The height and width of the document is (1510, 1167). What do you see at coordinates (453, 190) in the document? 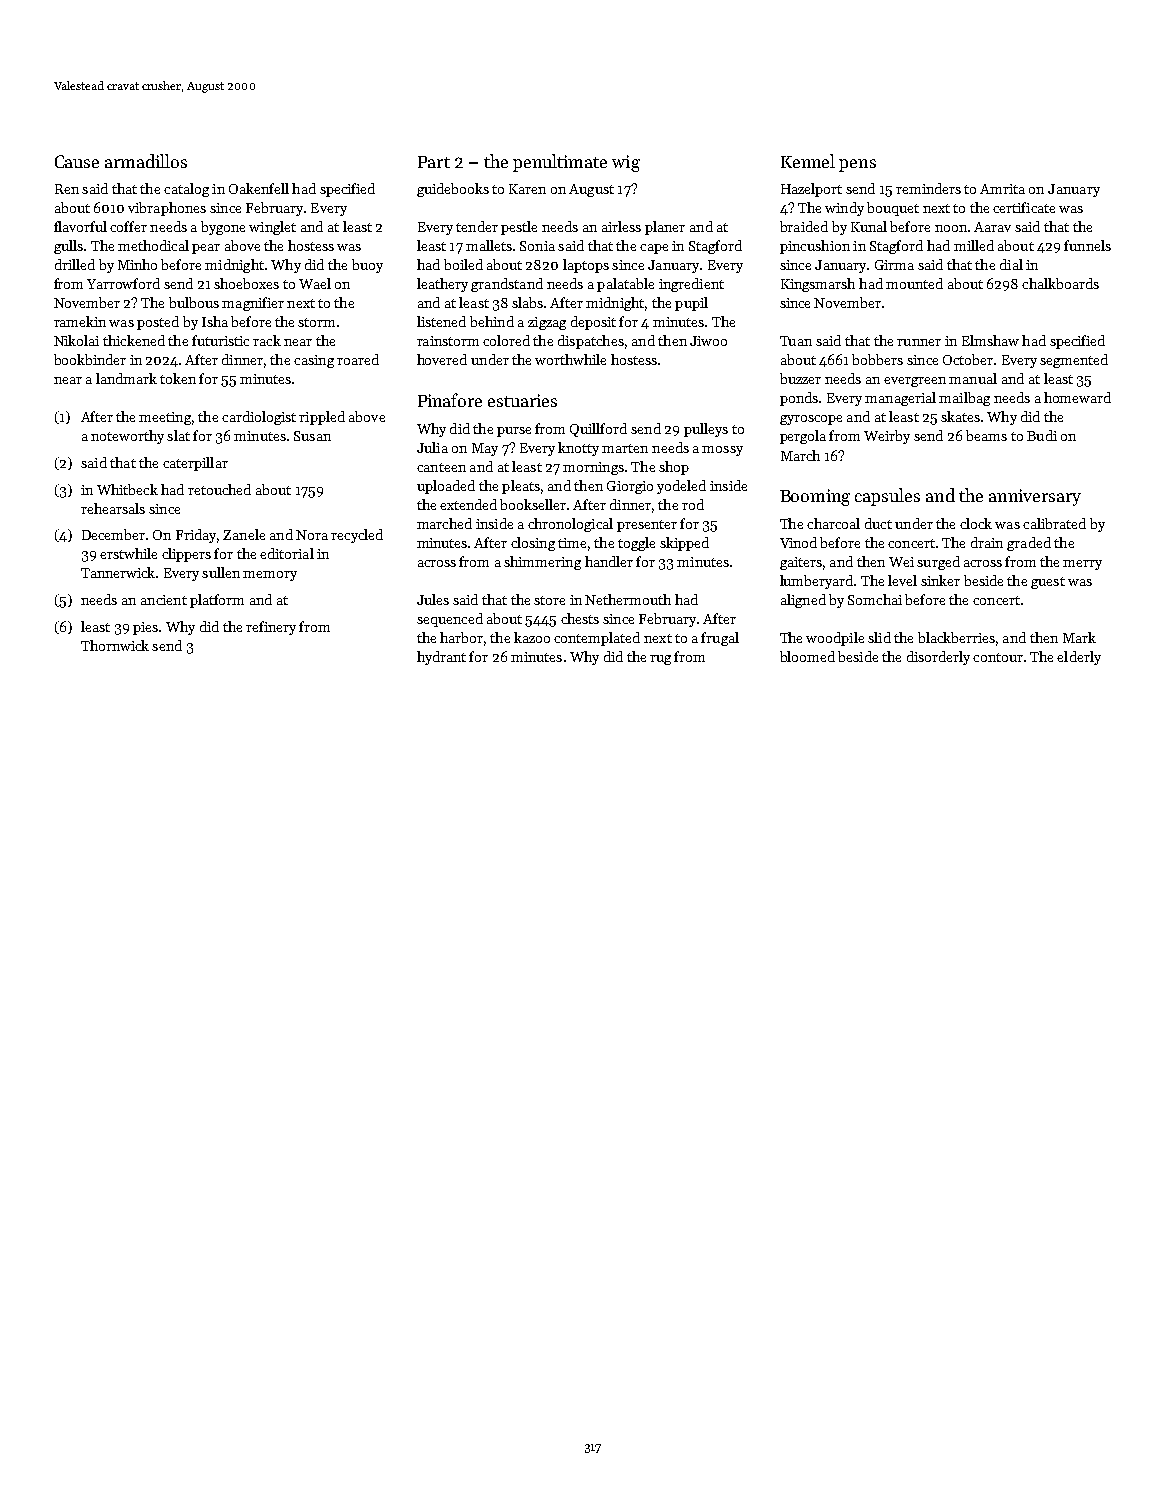
I see `guidebooks` at bounding box center [453, 190].
